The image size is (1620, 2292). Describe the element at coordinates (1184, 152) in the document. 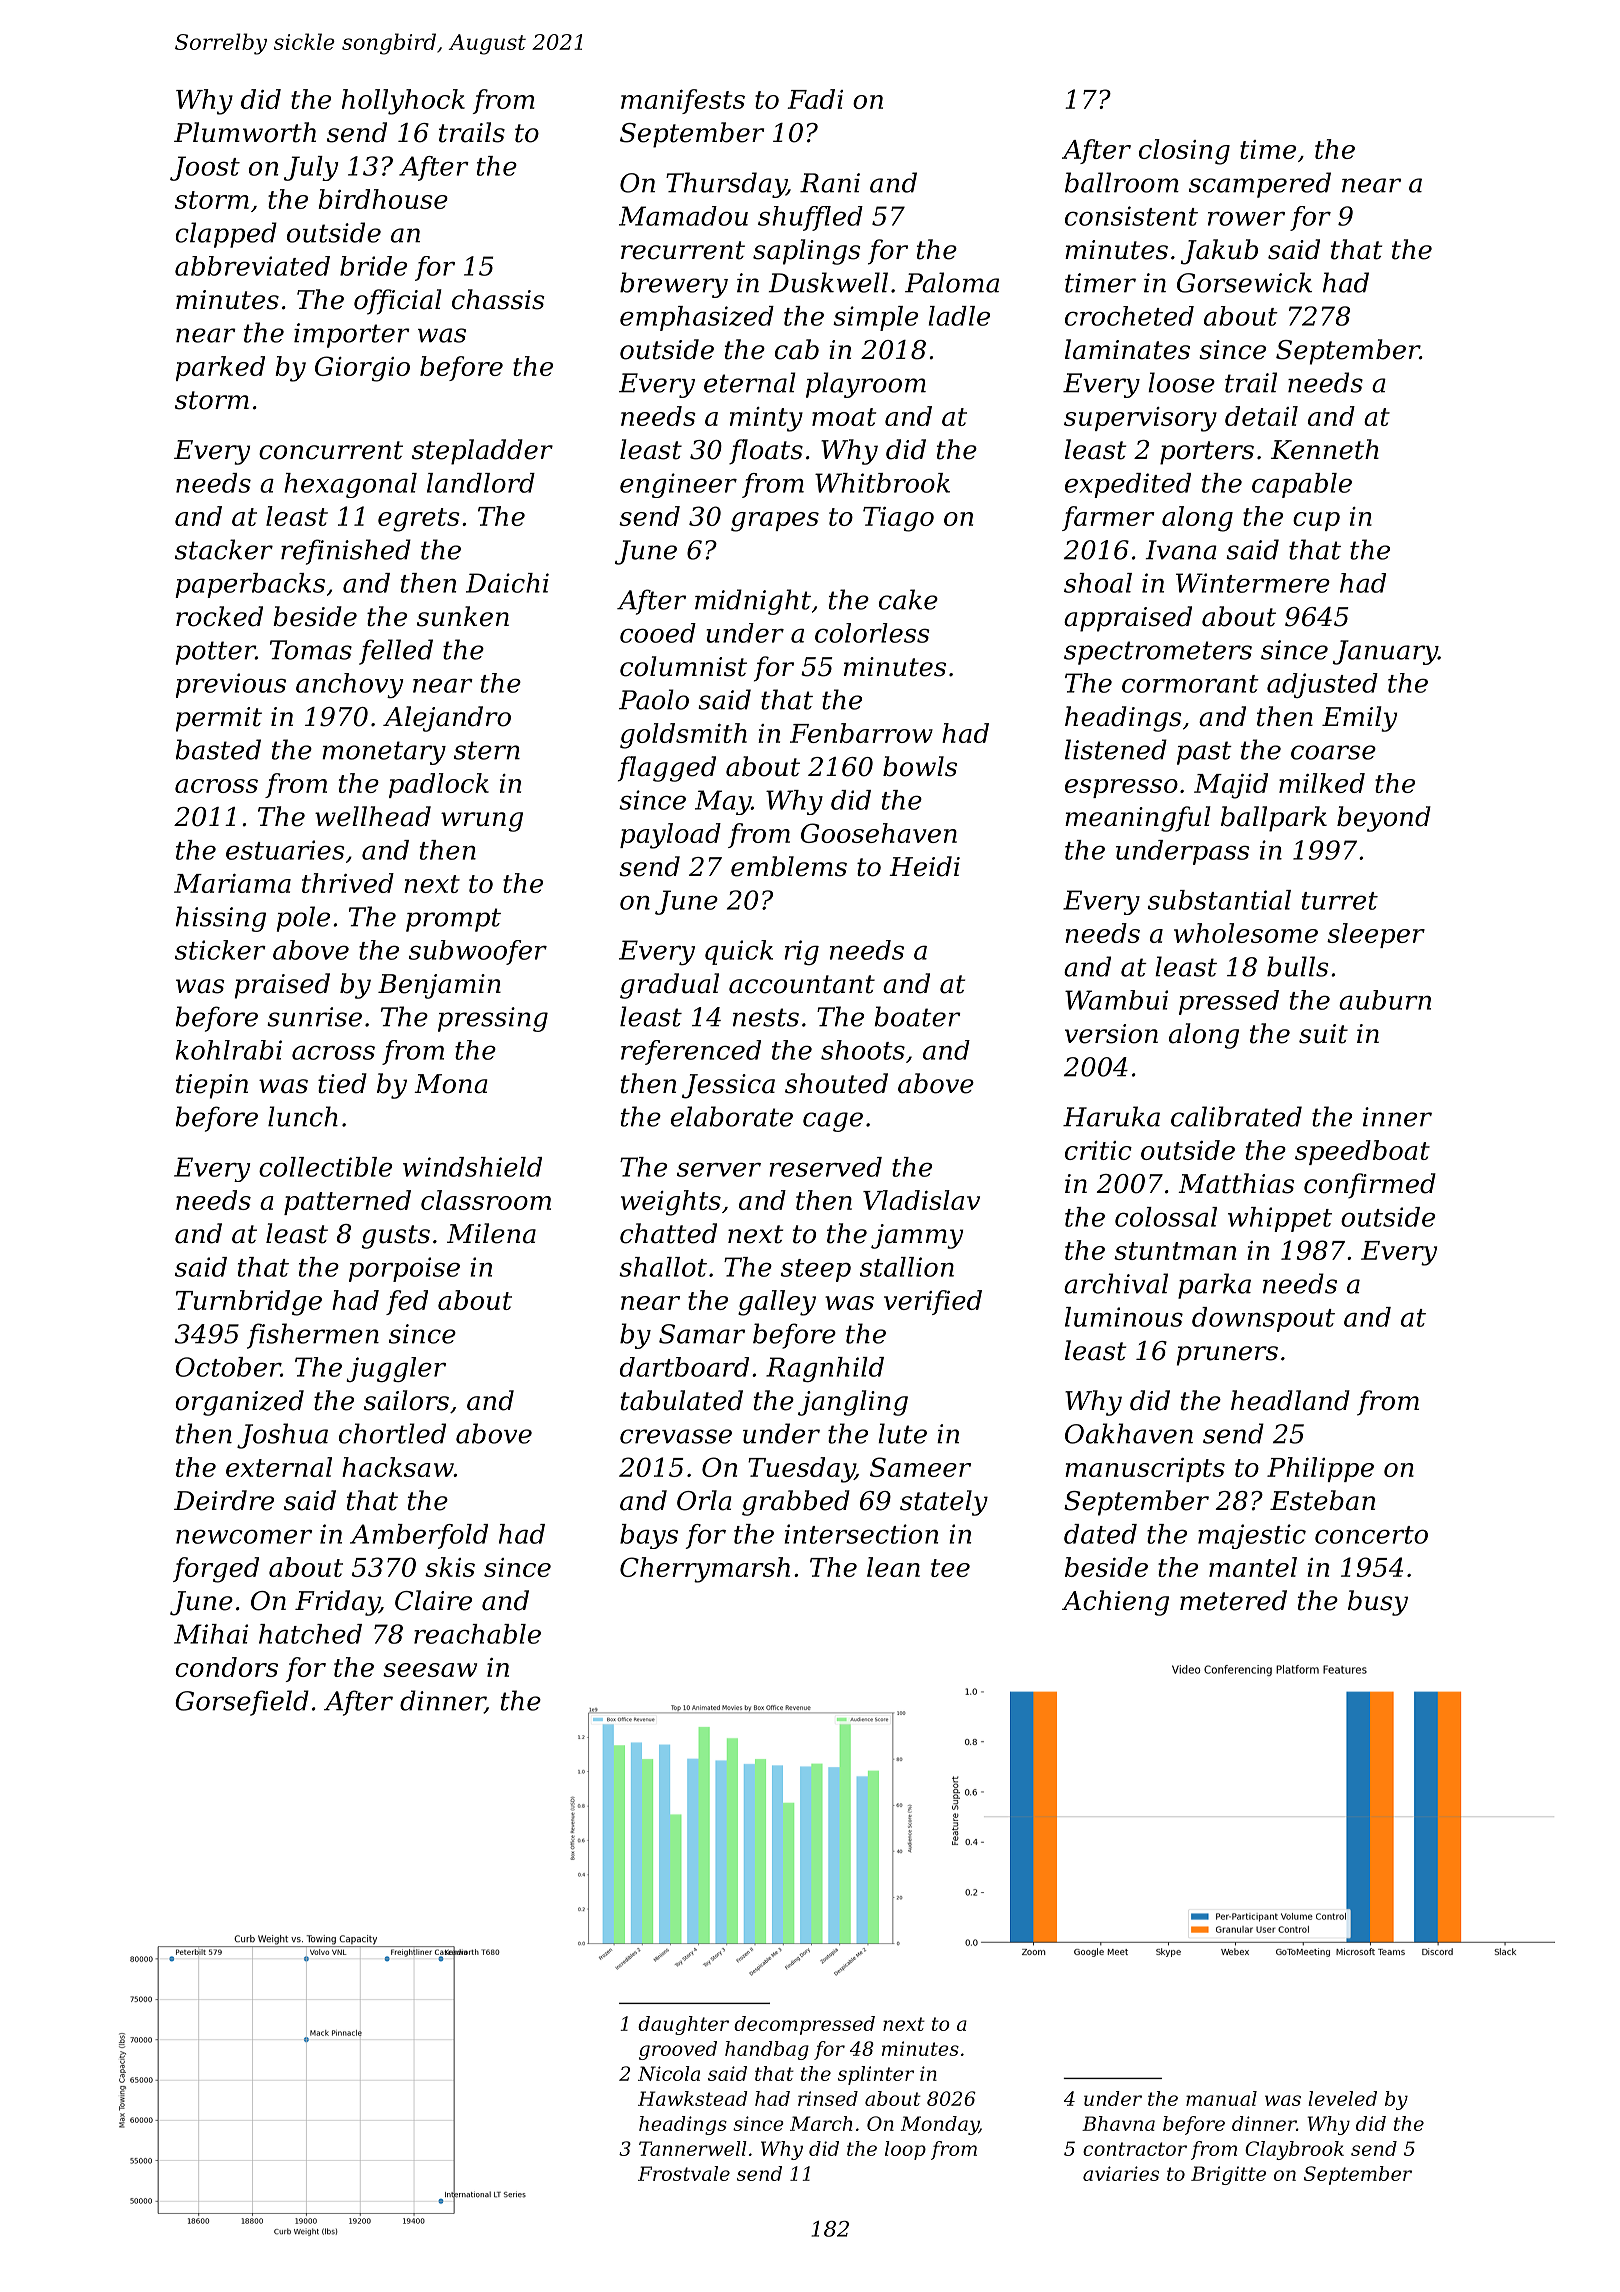

I see `closing` at that location.
